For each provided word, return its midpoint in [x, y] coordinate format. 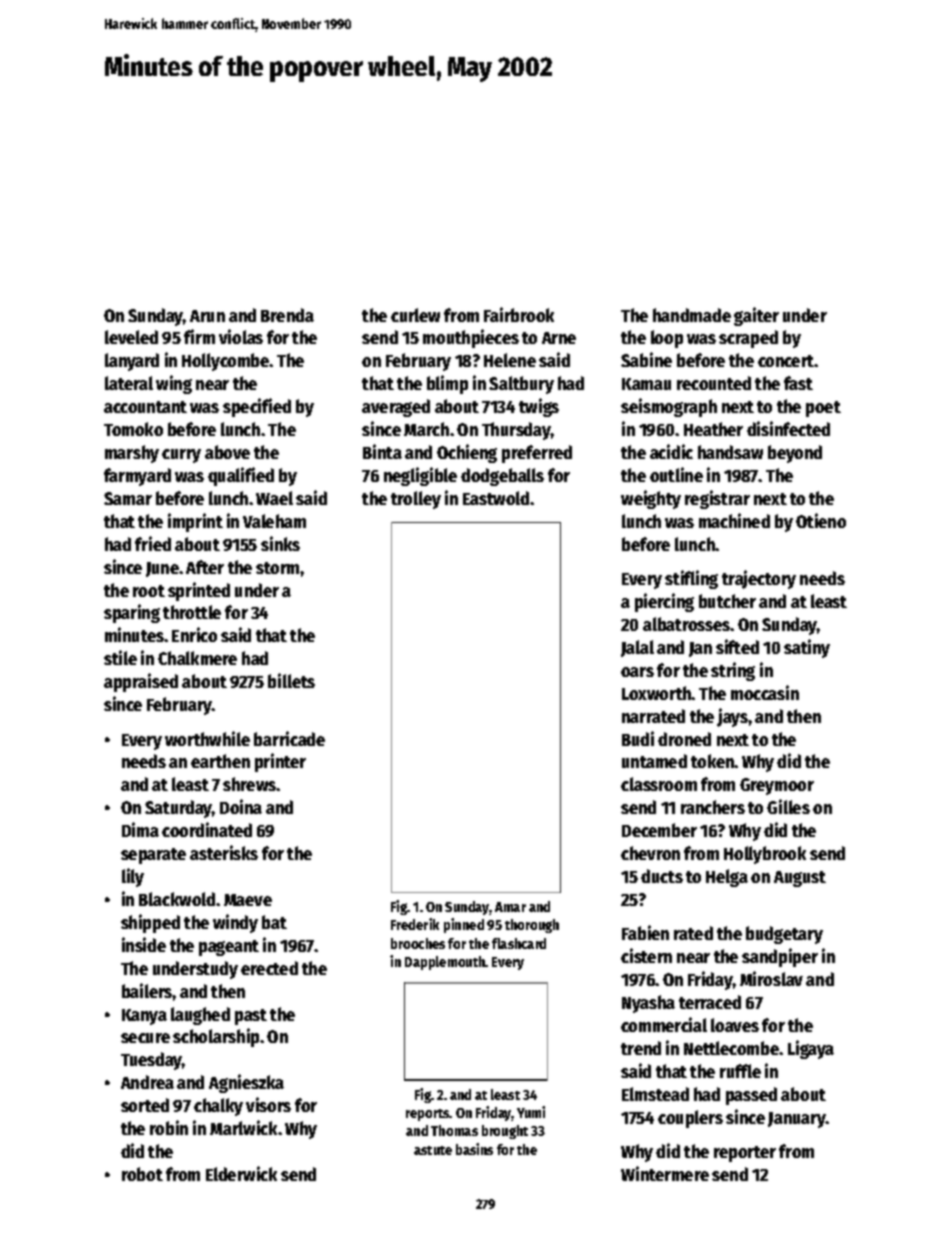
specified [257, 407]
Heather [713, 429]
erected [269, 968]
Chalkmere [197, 658]
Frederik [415, 924]
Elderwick [241, 1173]
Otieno [821, 520]
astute [433, 1150]
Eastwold [496, 498]
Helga [727, 878]
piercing [664, 602]
